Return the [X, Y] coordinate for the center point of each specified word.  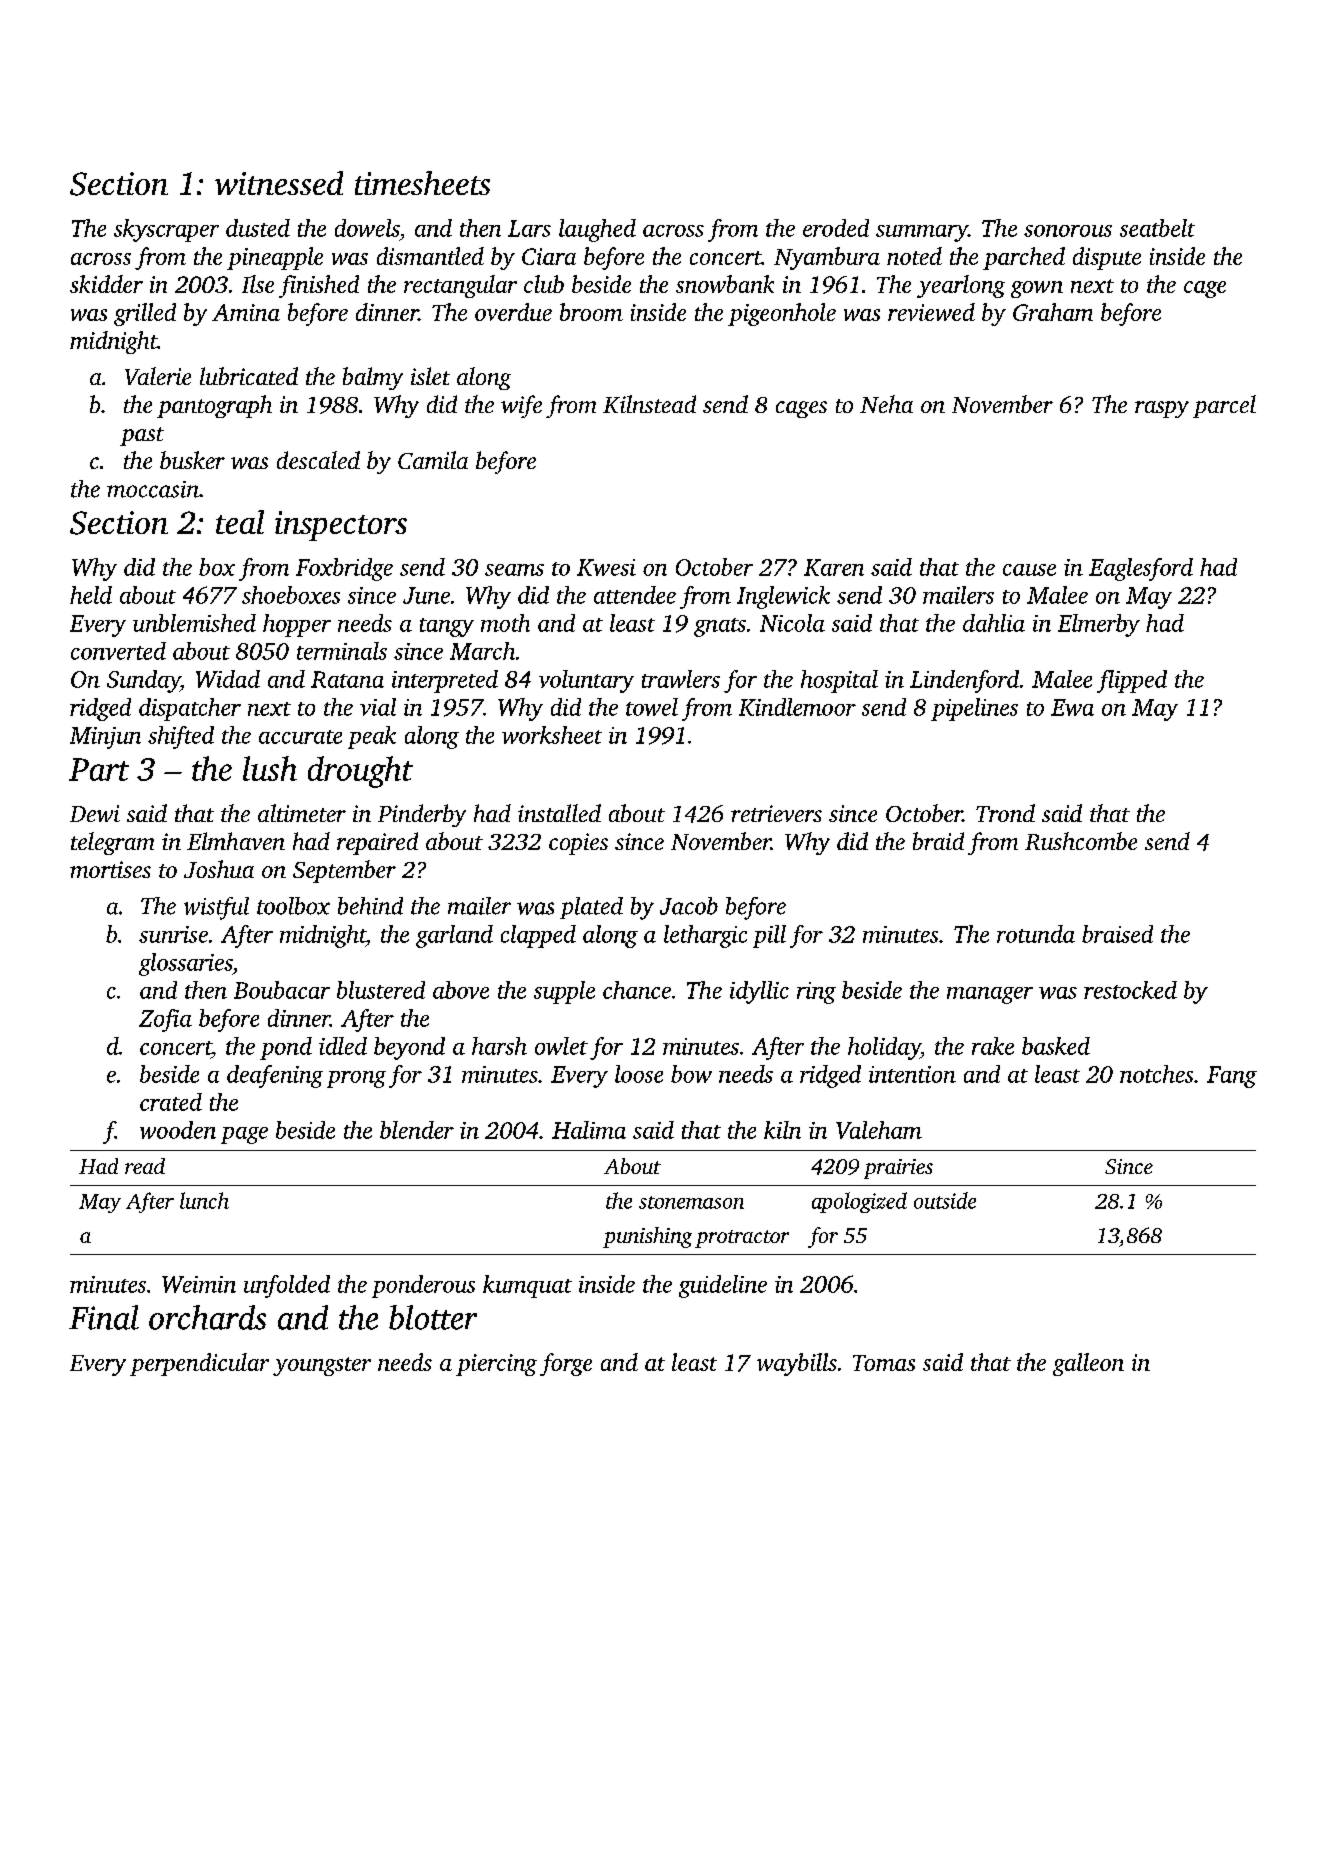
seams [514, 570]
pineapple [275, 258]
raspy [1162, 409]
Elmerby [1099, 625]
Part [99, 769]
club [544, 284]
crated [171, 1102]
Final [104, 1317]
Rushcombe [1081, 841]
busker [192, 460]
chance [637, 990]
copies [578, 844]
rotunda [1036, 934]
